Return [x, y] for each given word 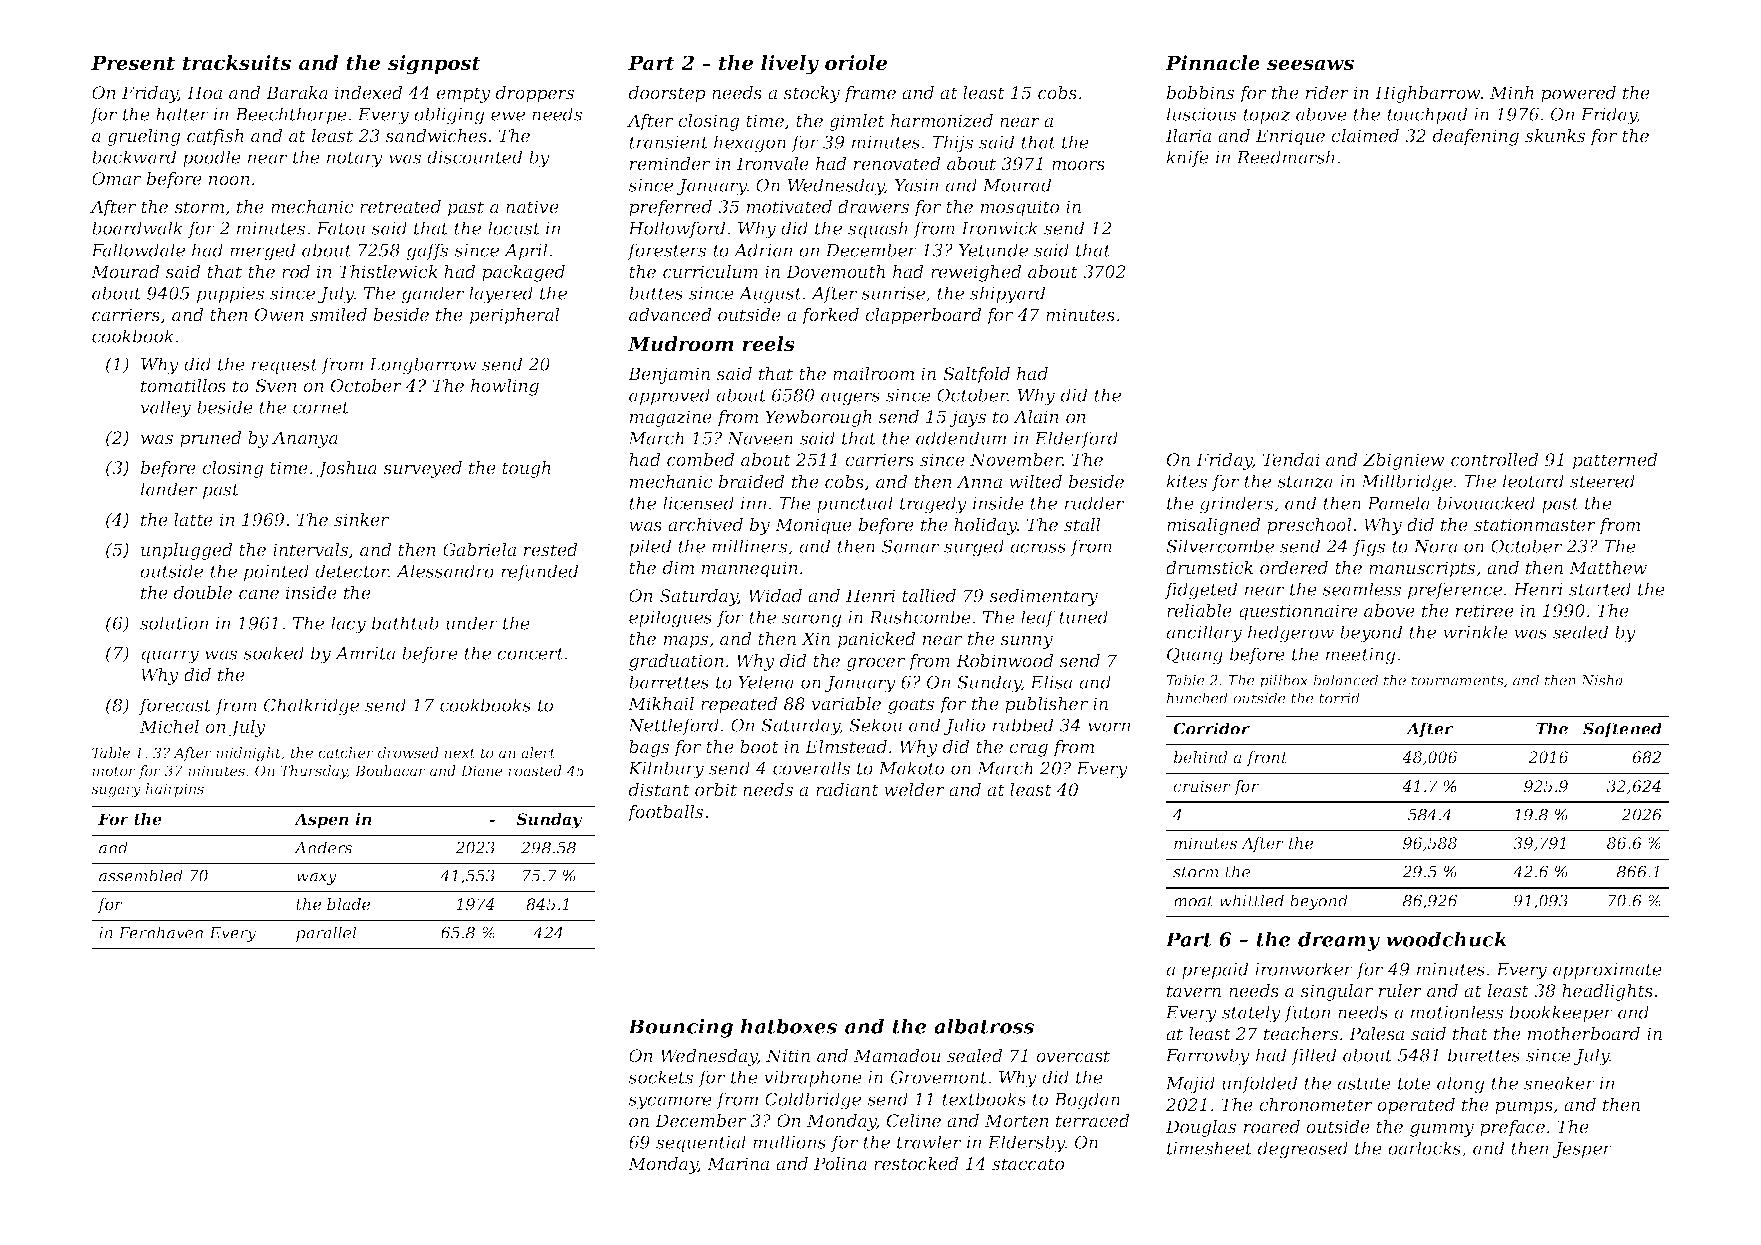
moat [1194, 901]
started [1600, 589]
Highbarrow [1428, 94]
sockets [660, 1077]
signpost [434, 65]
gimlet [857, 122]
